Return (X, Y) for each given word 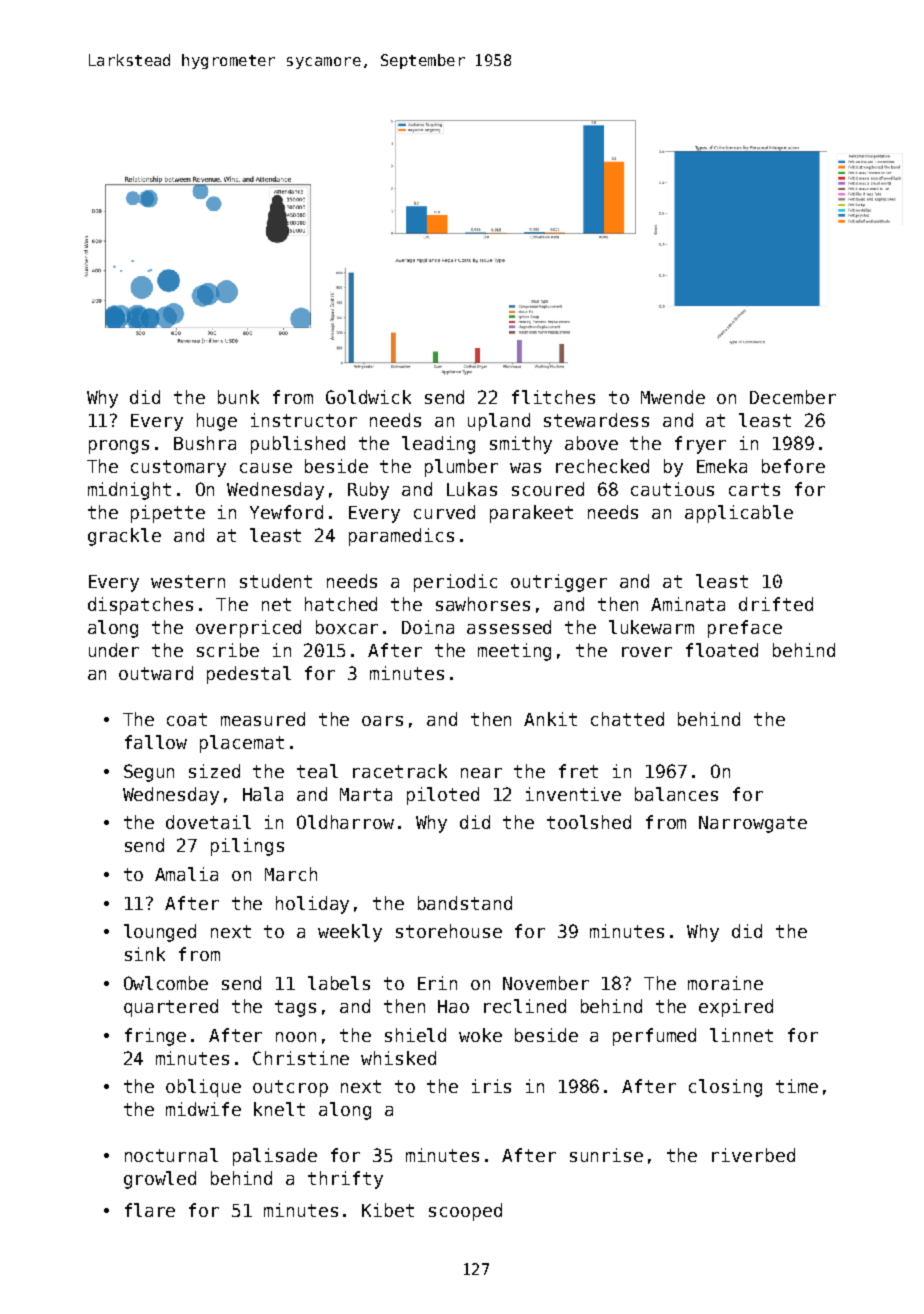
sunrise (606, 1155)
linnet (741, 1035)
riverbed (753, 1155)
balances (676, 794)
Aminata (688, 604)
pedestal (249, 675)
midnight (129, 491)
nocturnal (171, 1155)
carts (754, 489)
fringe (155, 1037)
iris (491, 1086)
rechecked (602, 466)
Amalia (186, 874)
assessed (509, 627)
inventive (573, 794)
